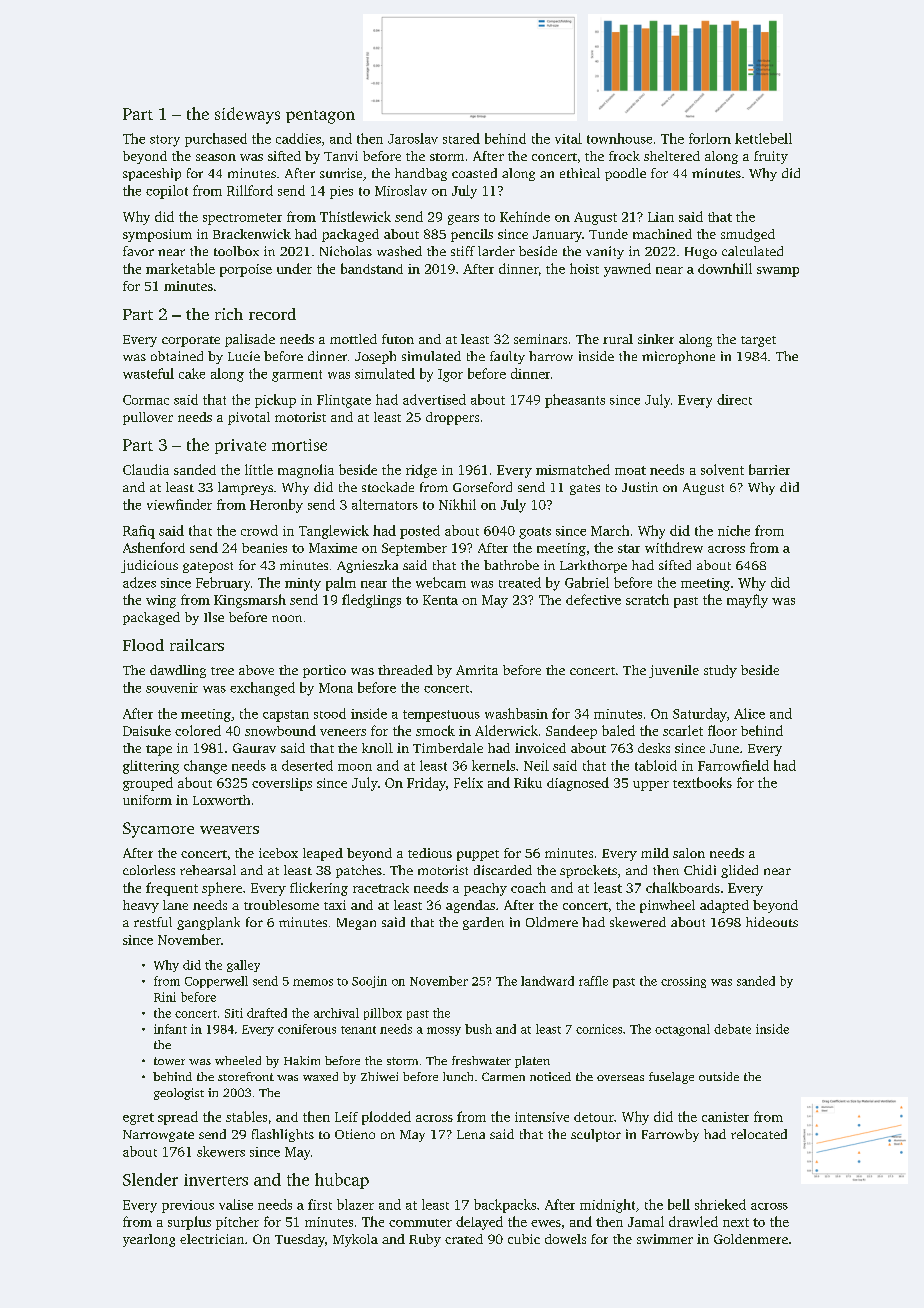 The height and width of the screenshot is (1308, 924). What do you see at coordinates (138, 251) in the screenshot?
I see `favor` at bounding box center [138, 251].
